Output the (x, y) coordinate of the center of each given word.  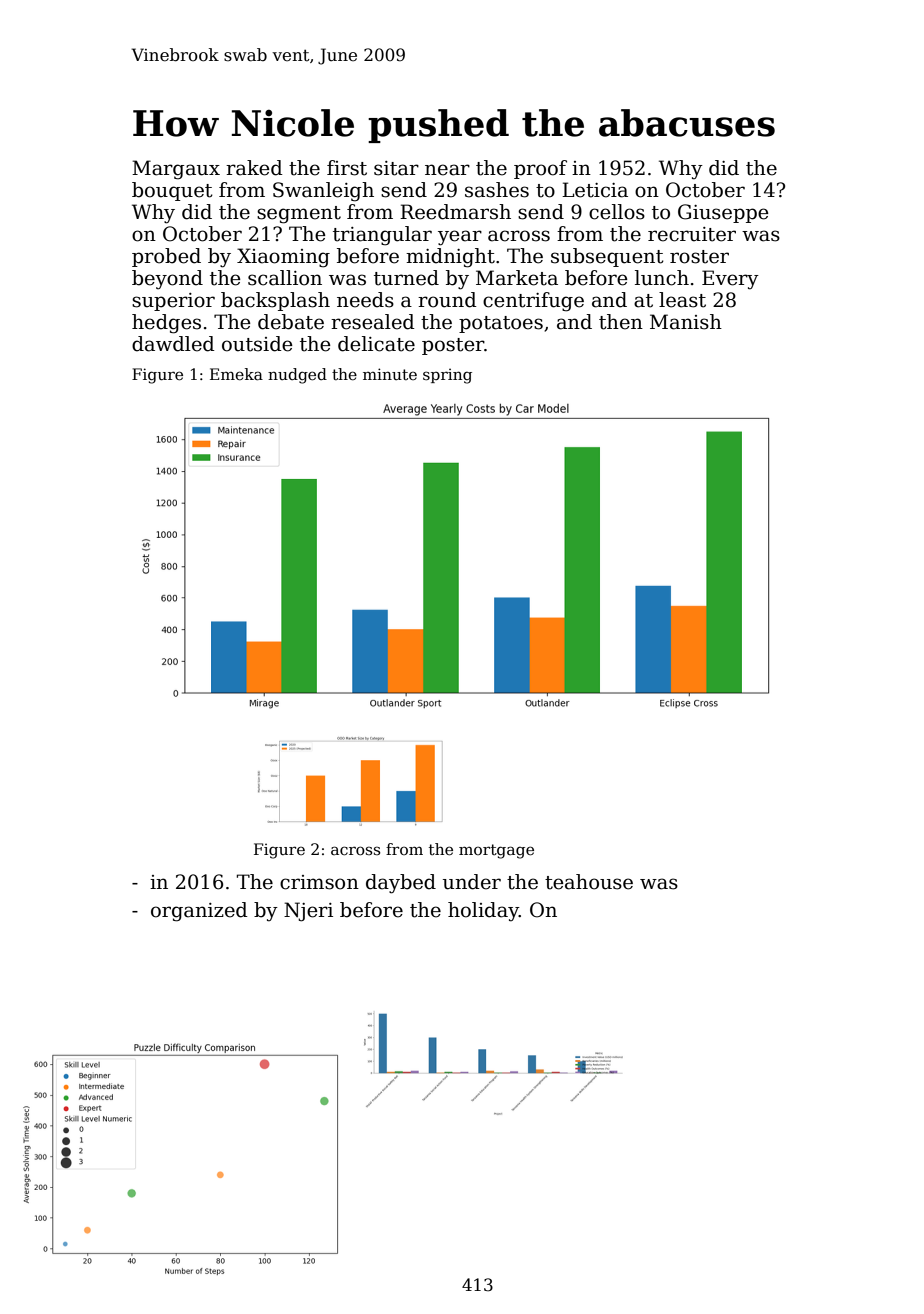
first (347, 168)
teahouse (589, 882)
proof (540, 169)
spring (447, 376)
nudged (297, 376)
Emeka (236, 374)
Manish (686, 322)
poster (453, 346)
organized (199, 912)
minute (390, 374)
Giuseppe (723, 213)
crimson (319, 882)
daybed (401, 884)
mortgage (496, 851)
